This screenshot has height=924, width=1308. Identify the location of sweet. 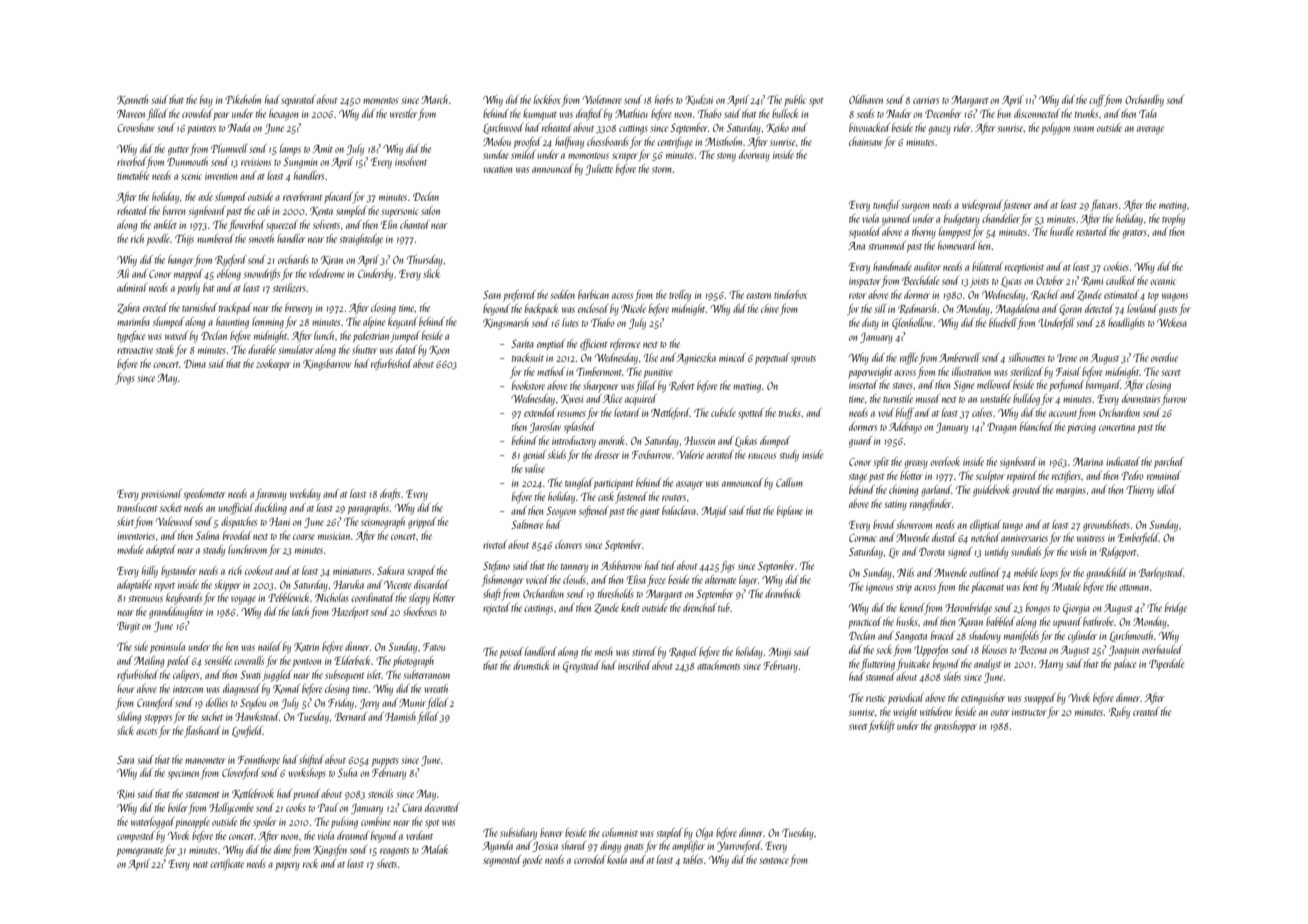
(858, 727).
